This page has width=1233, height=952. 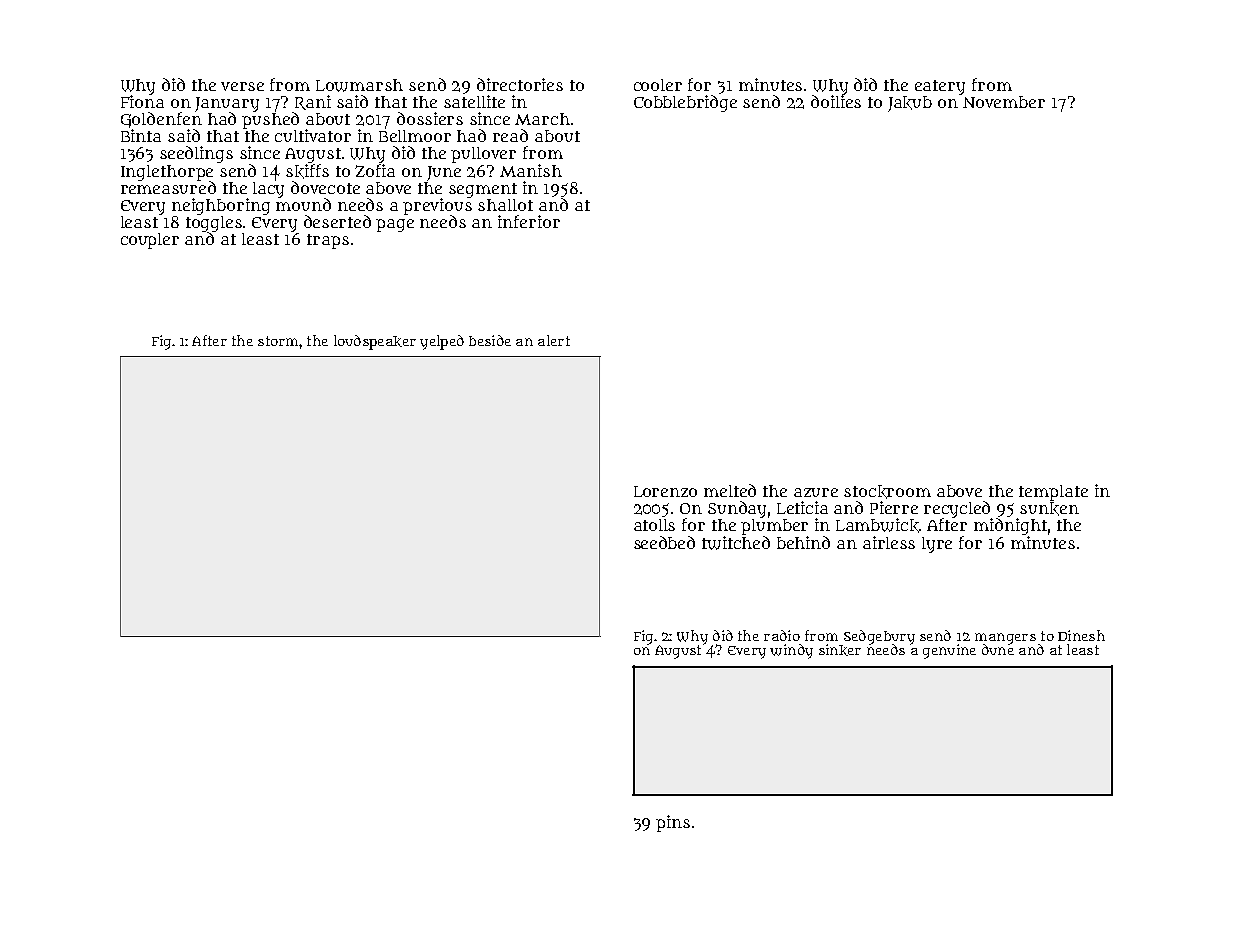 I want to click on pins, so click(x=673, y=823).
